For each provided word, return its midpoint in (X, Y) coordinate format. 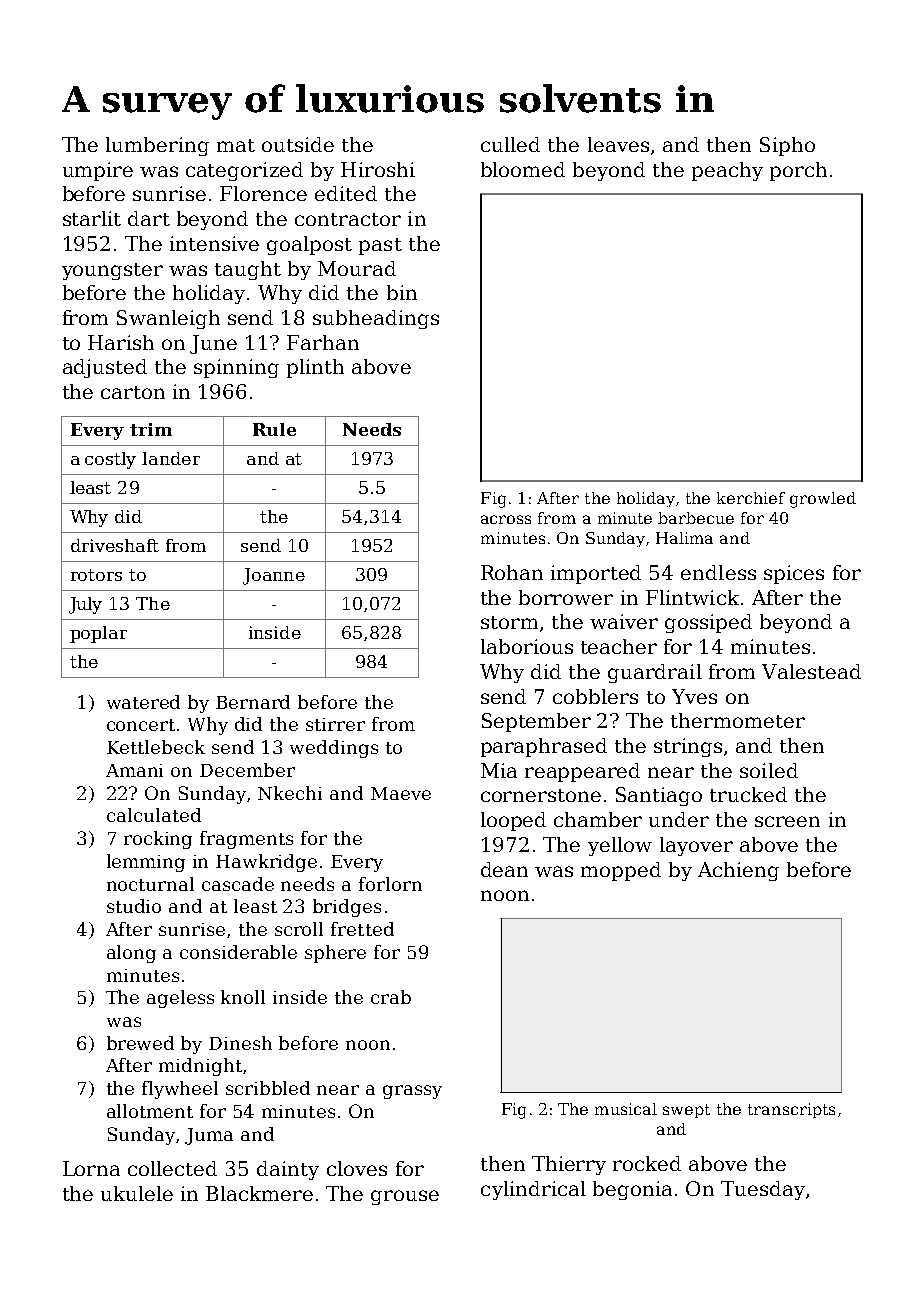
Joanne (274, 576)
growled (823, 500)
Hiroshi (378, 169)
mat (236, 145)
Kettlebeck (156, 747)
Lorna (91, 1168)
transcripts (791, 1110)
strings (688, 747)
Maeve (401, 793)
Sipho (787, 146)
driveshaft (115, 545)
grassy (412, 1092)
